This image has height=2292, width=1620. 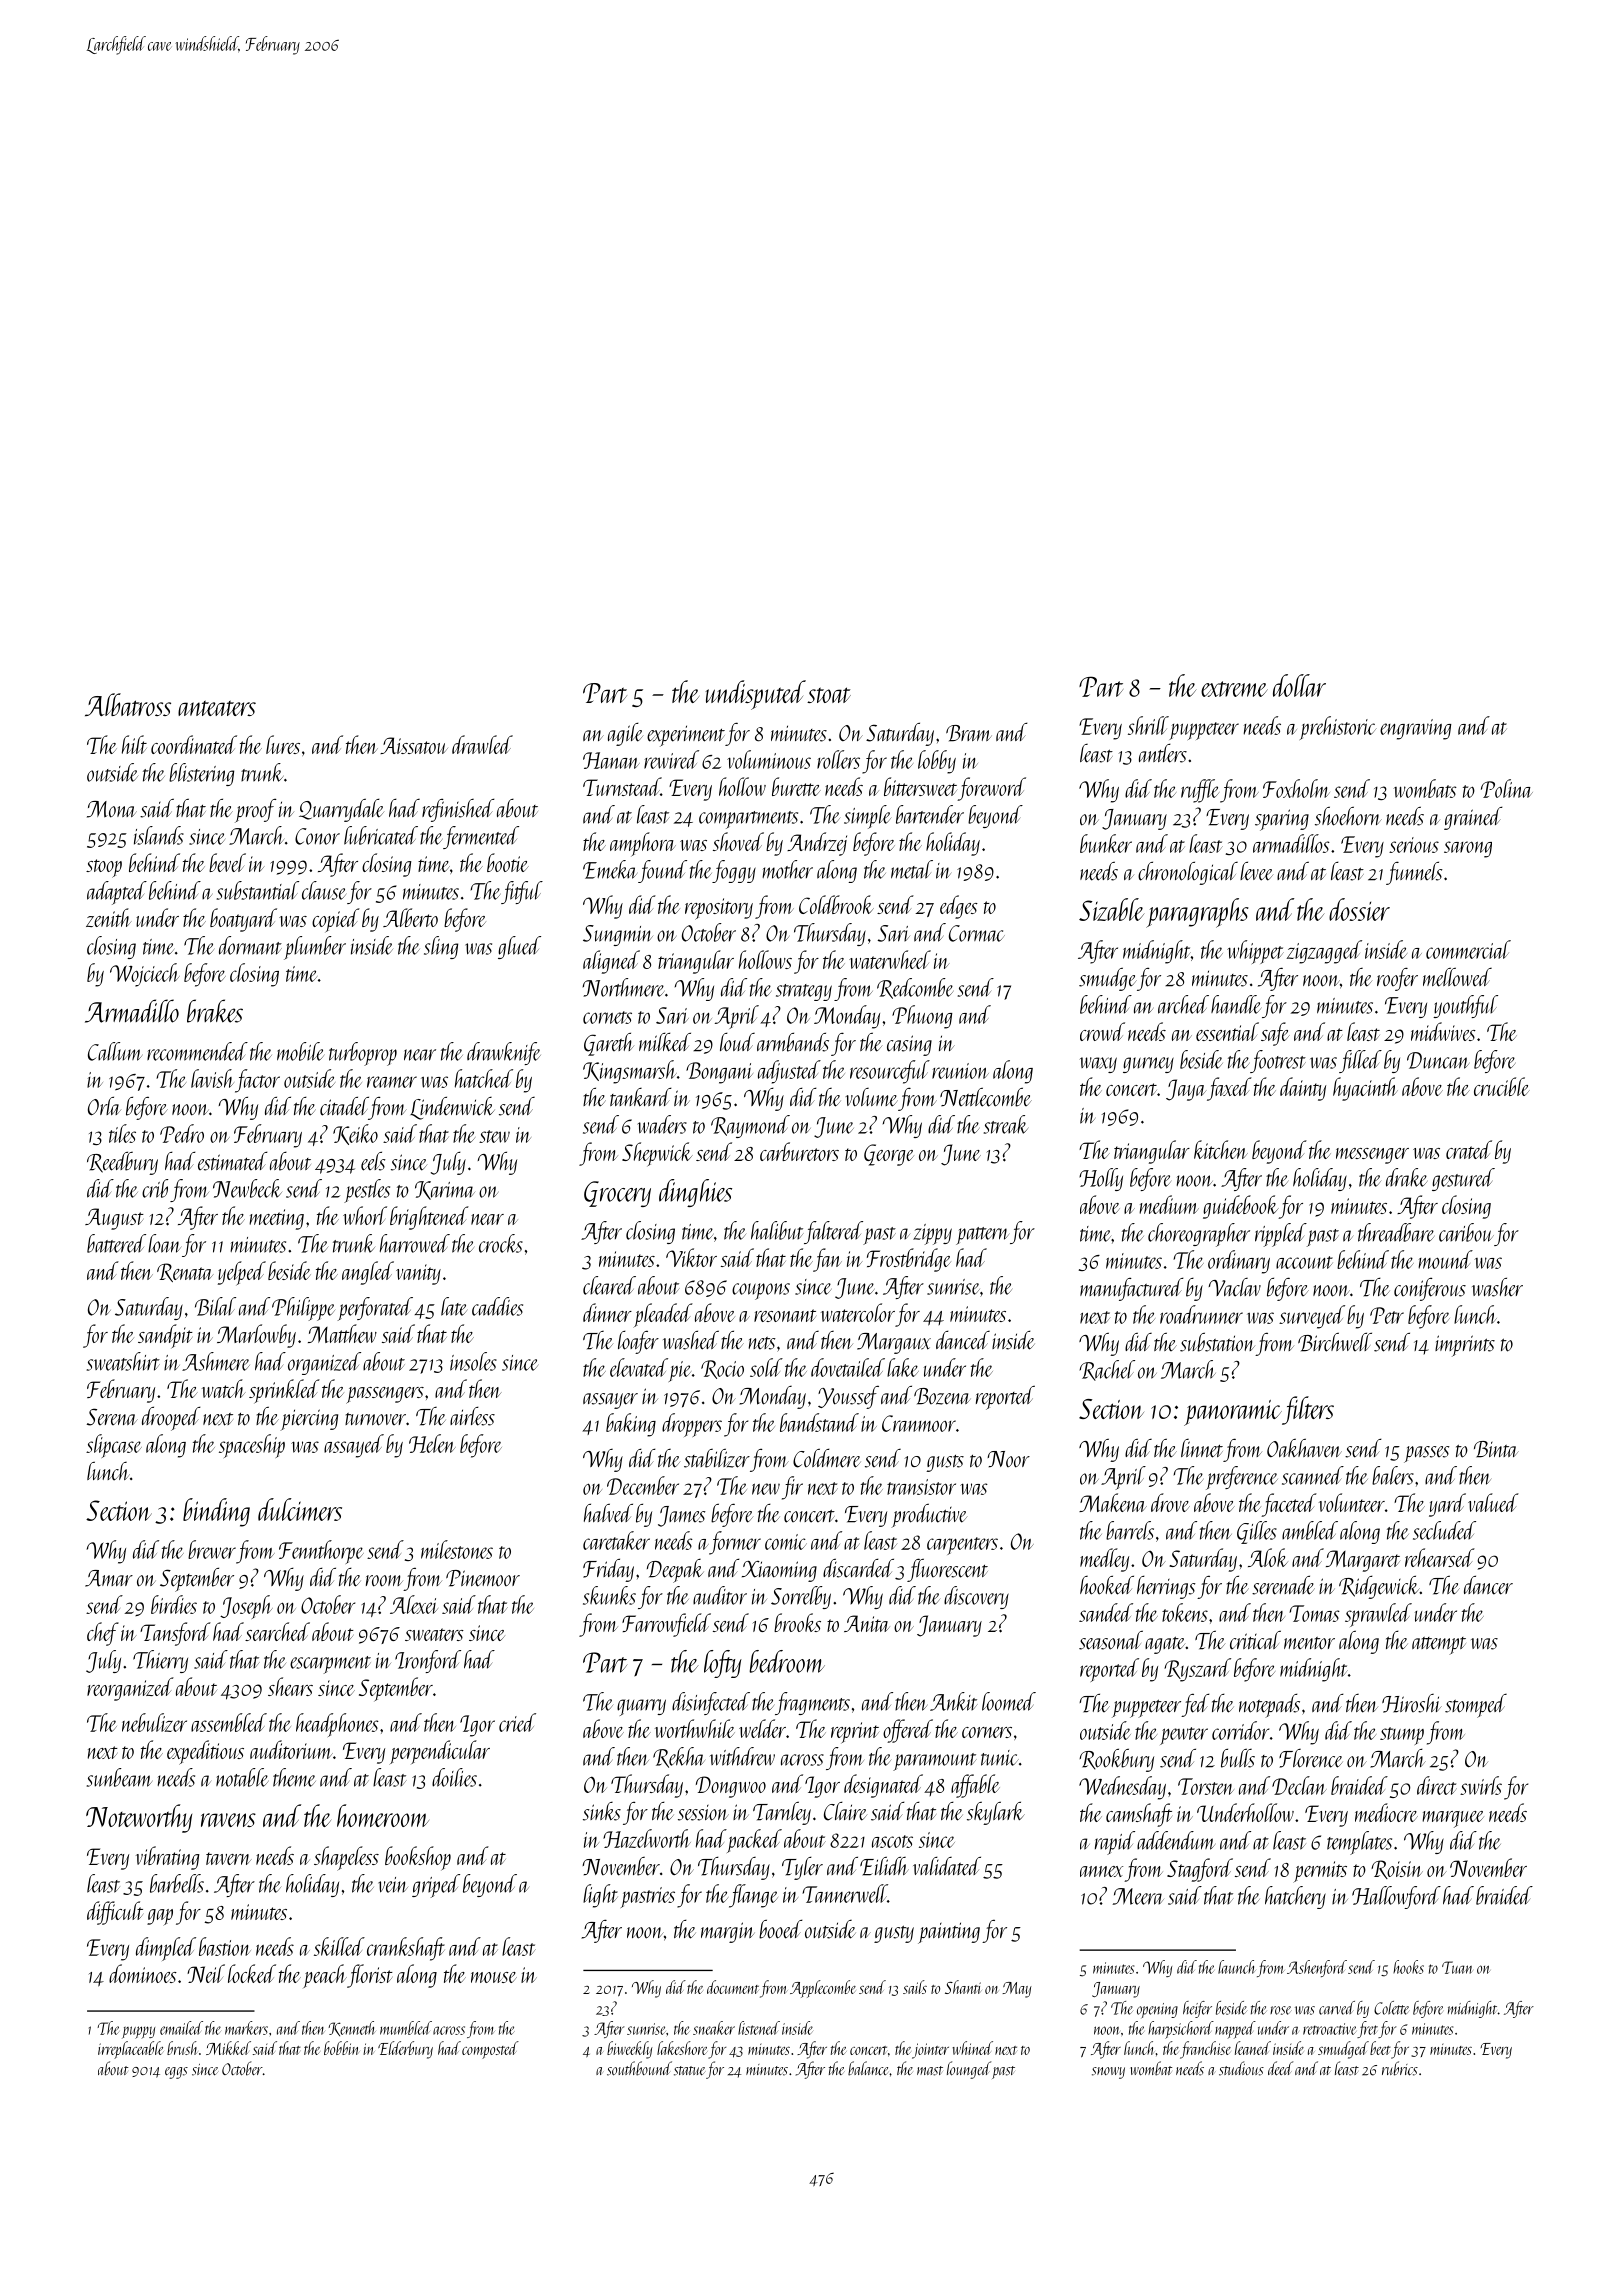 What do you see at coordinates (982, 1236) in the image?
I see `pattern` at bounding box center [982, 1236].
